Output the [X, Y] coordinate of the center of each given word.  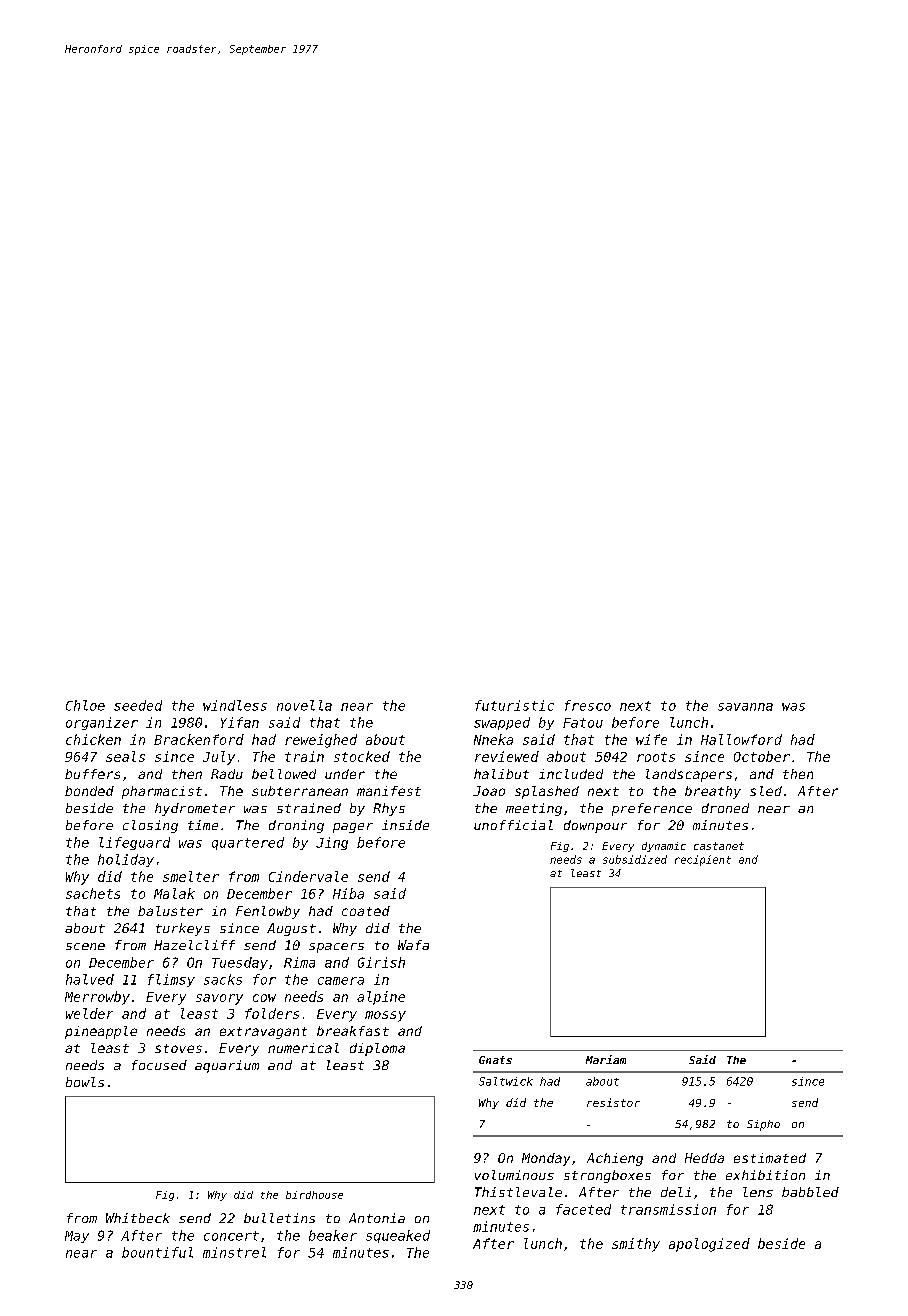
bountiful [157, 1252]
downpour [595, 826]
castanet [719, 846]
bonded [89, 791]
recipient [703, 860]
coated [366, 911]
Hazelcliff [194, 945]
